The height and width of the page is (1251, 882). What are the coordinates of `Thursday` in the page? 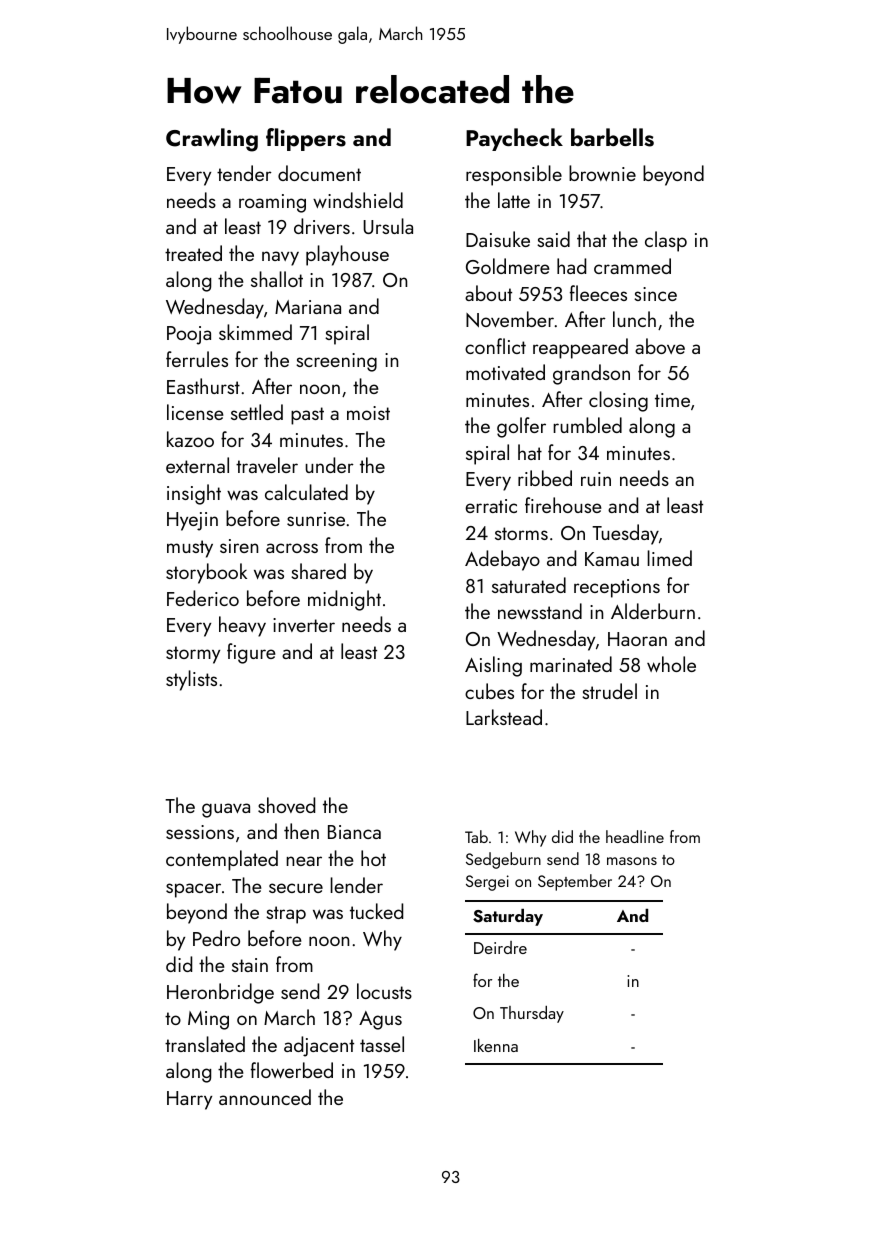 It's located at (532, 1014).
